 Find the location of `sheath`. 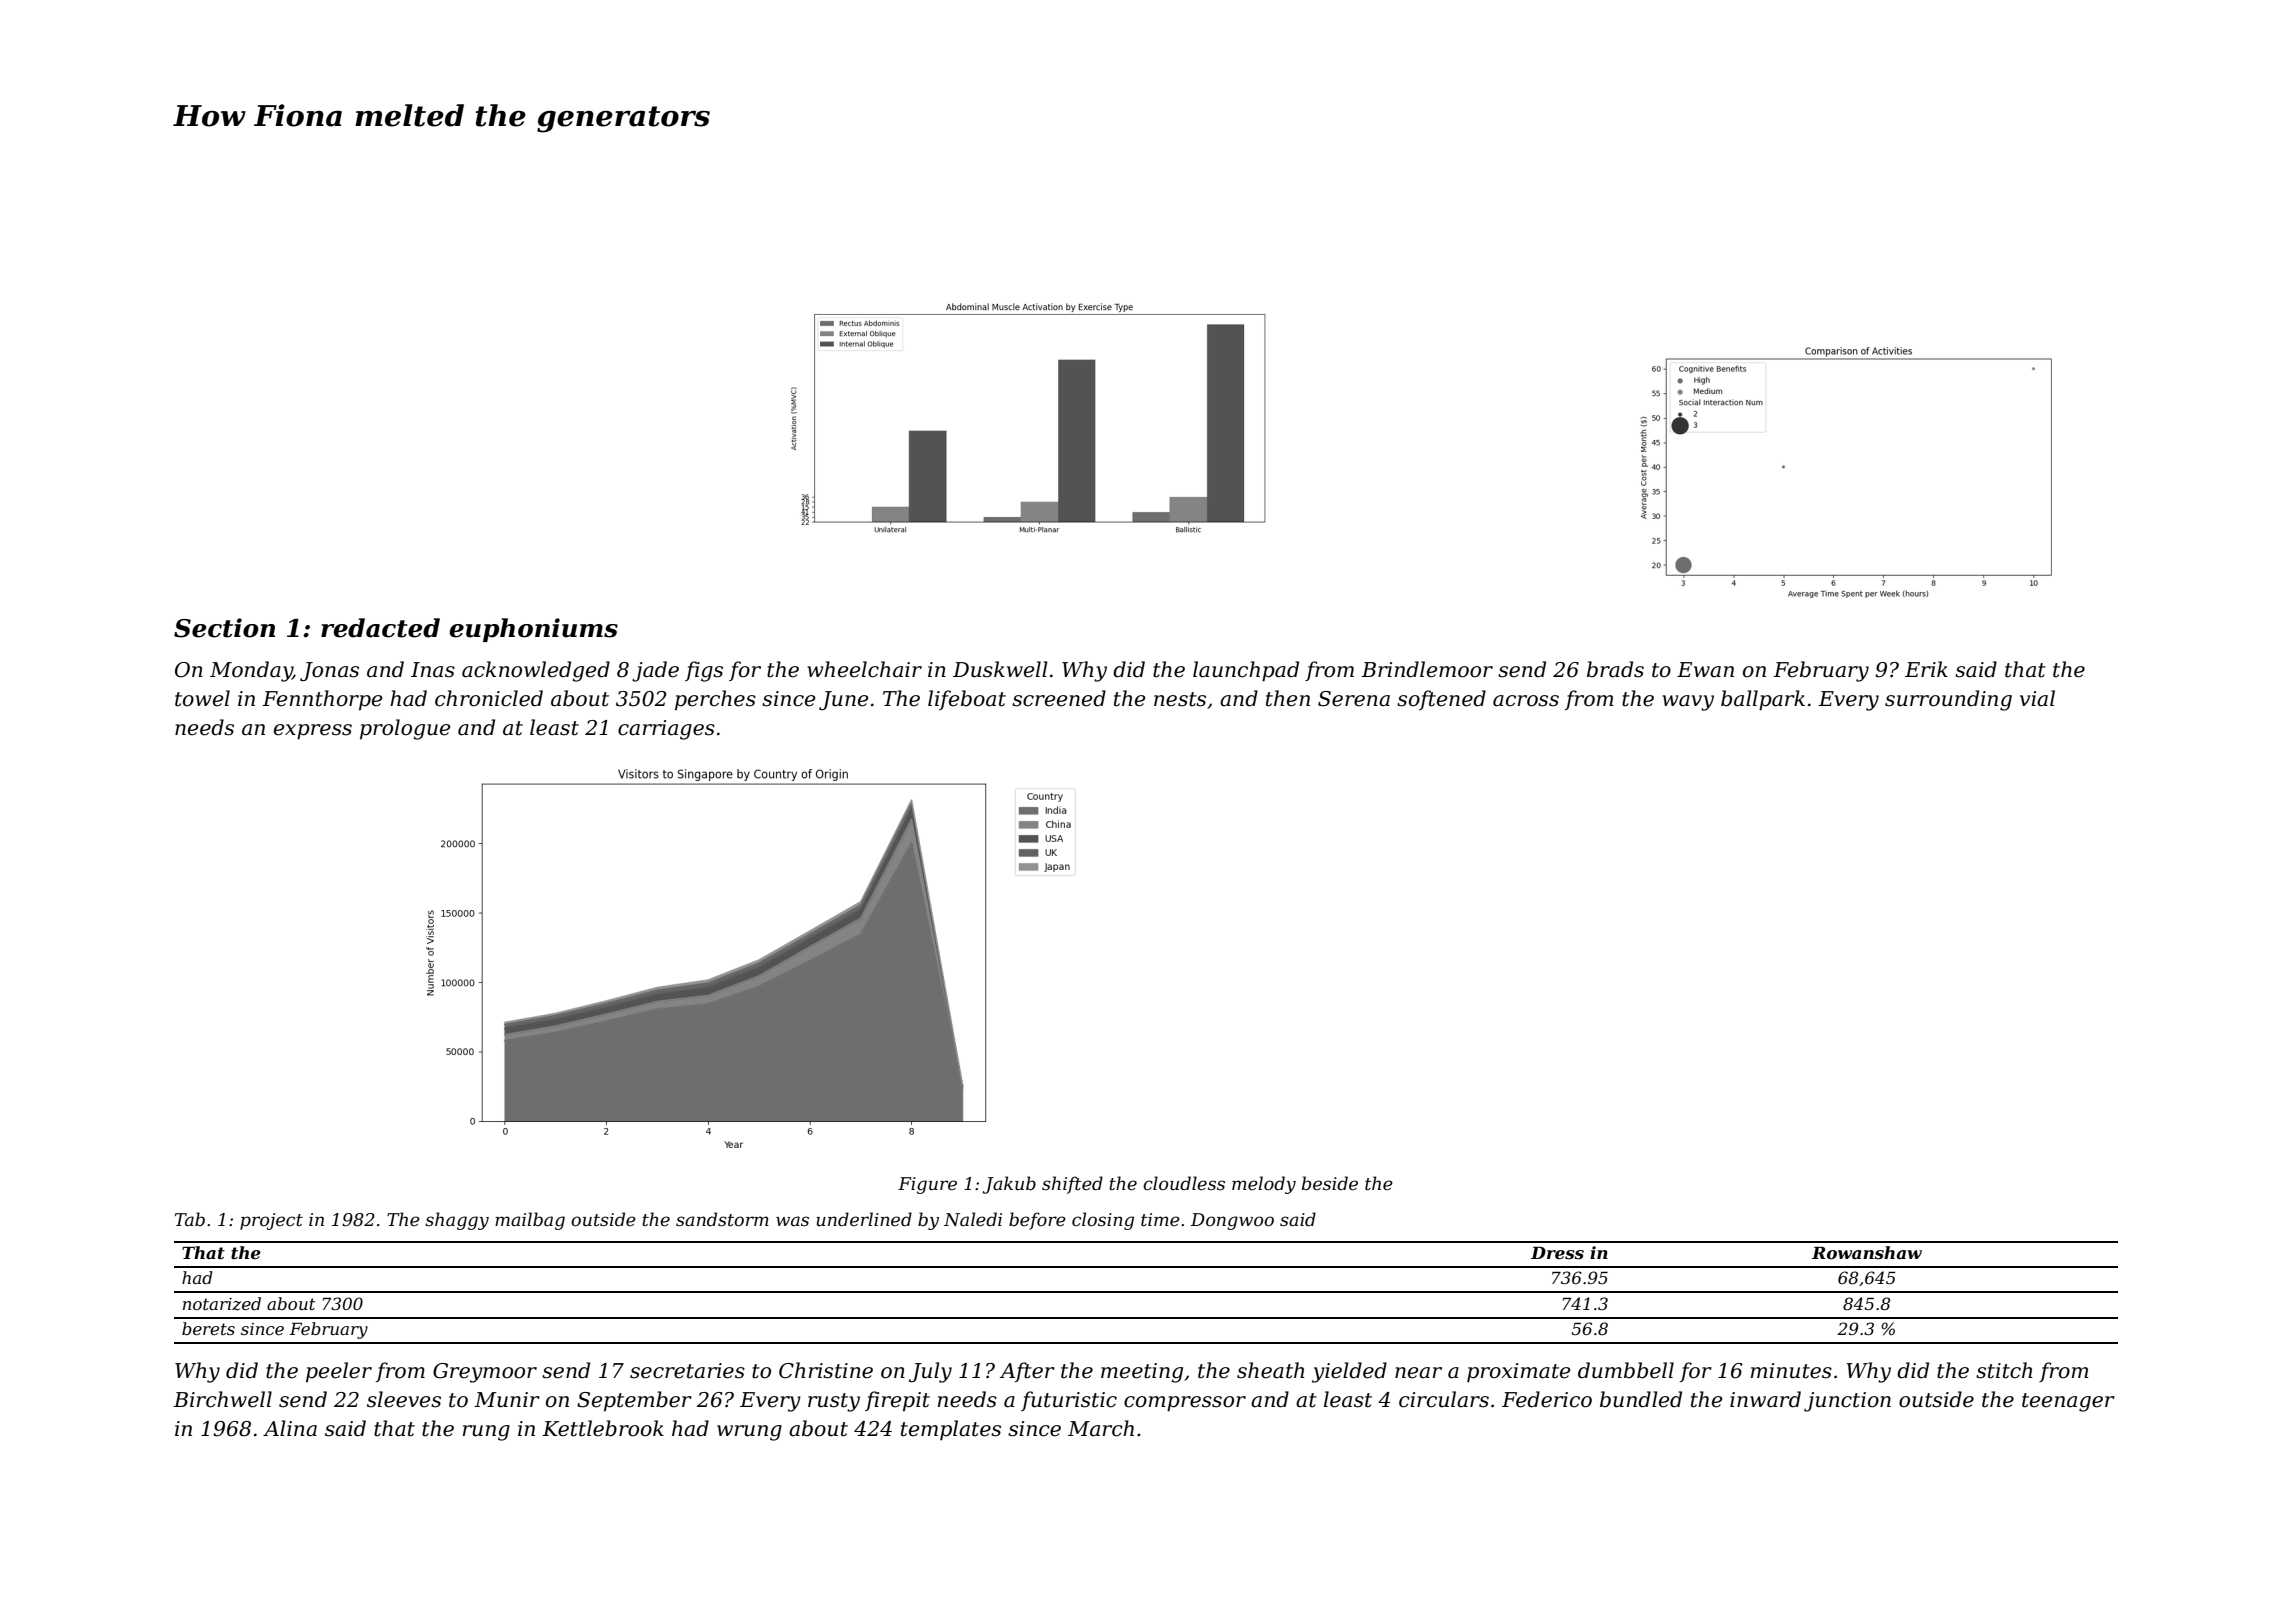

sheath is located at coordinates (1271, 1370).
